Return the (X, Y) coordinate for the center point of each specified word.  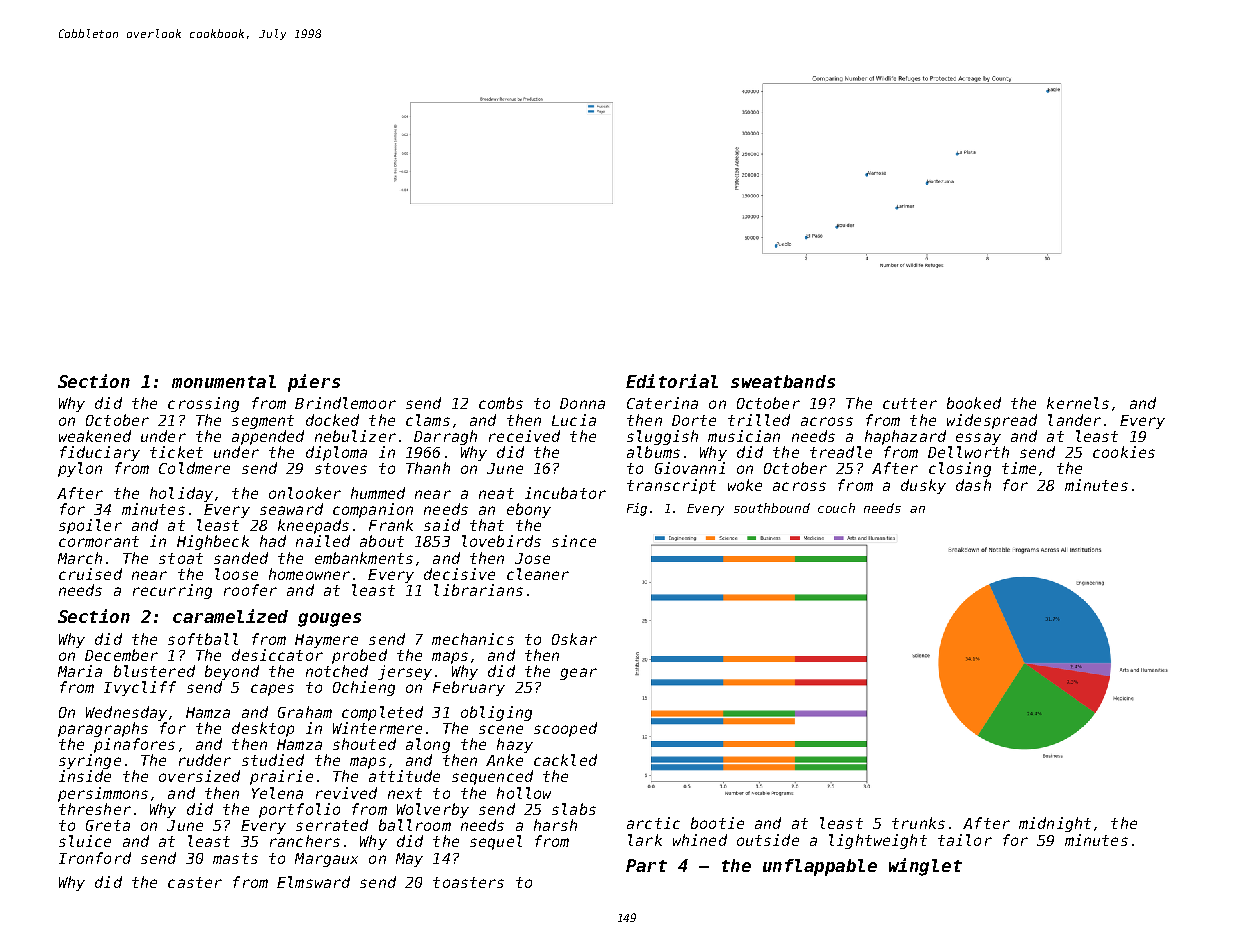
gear (578, 674)
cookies (1124, 452)
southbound (772, 508)
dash (973, 485)
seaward (291, 509)
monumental (224, 381)
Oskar (574, 639)
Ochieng (364, 688)
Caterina (662, 403)
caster (195, 882)
